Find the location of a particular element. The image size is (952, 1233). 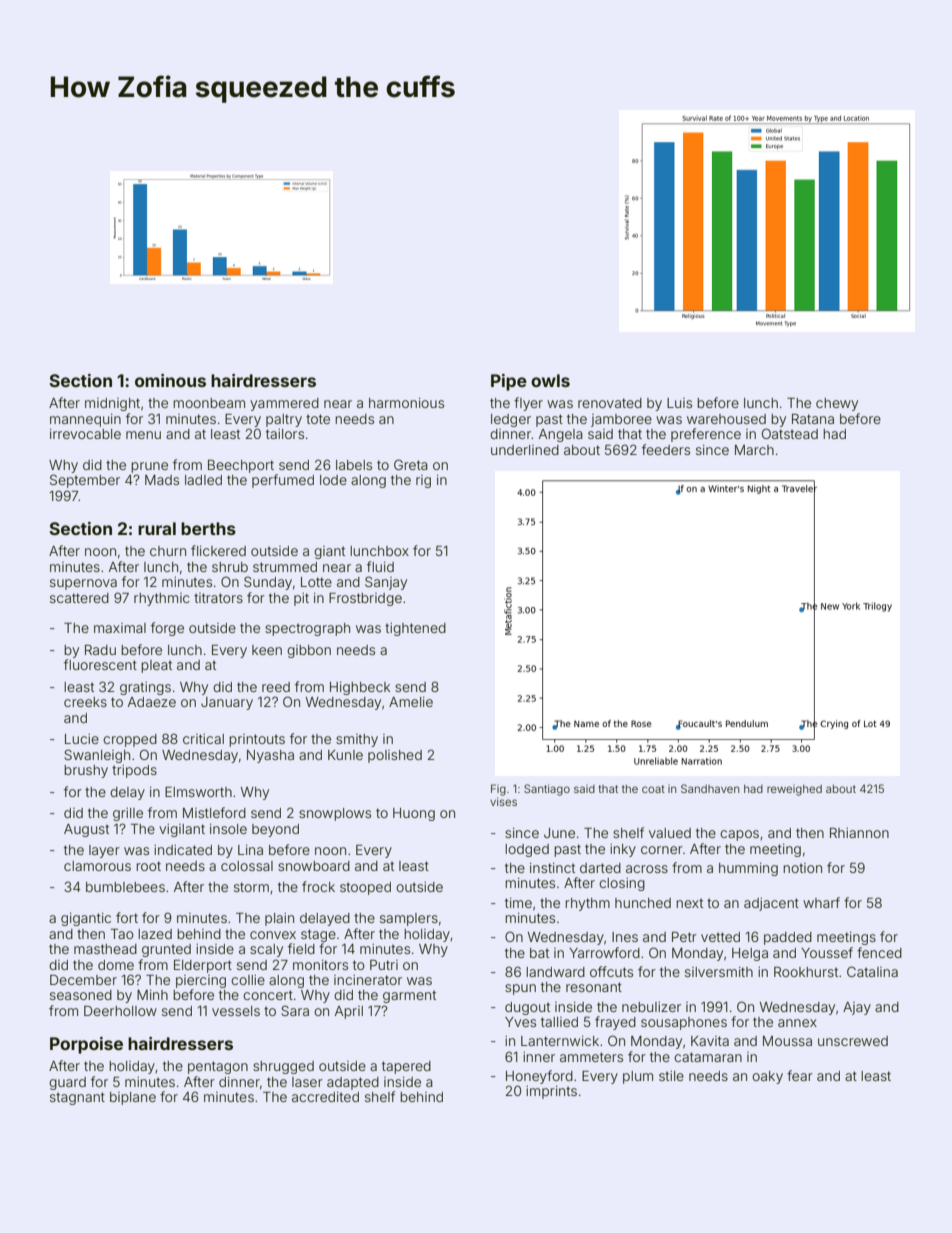

pleat is located at coordinates (156, 666).
